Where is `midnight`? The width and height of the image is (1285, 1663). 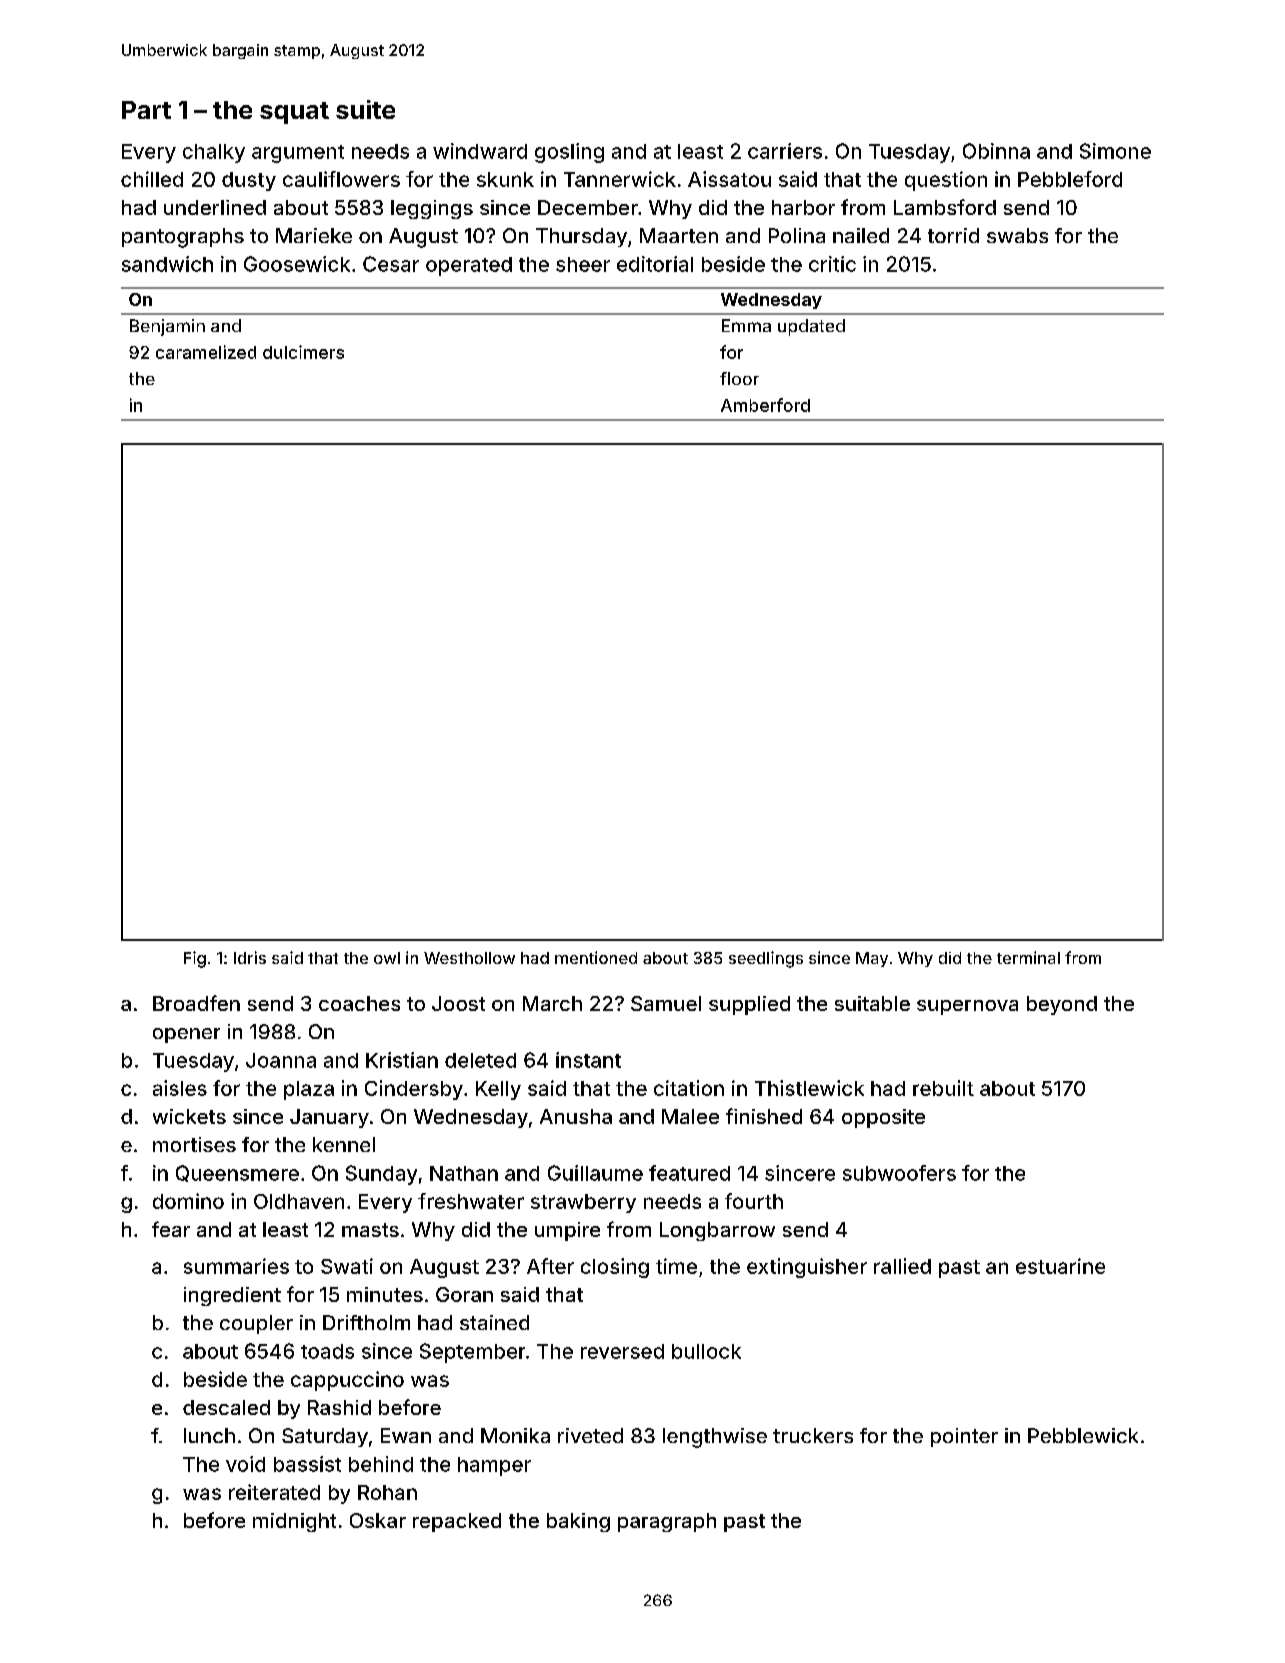
midnight is located at coordinates (294, 1522).
